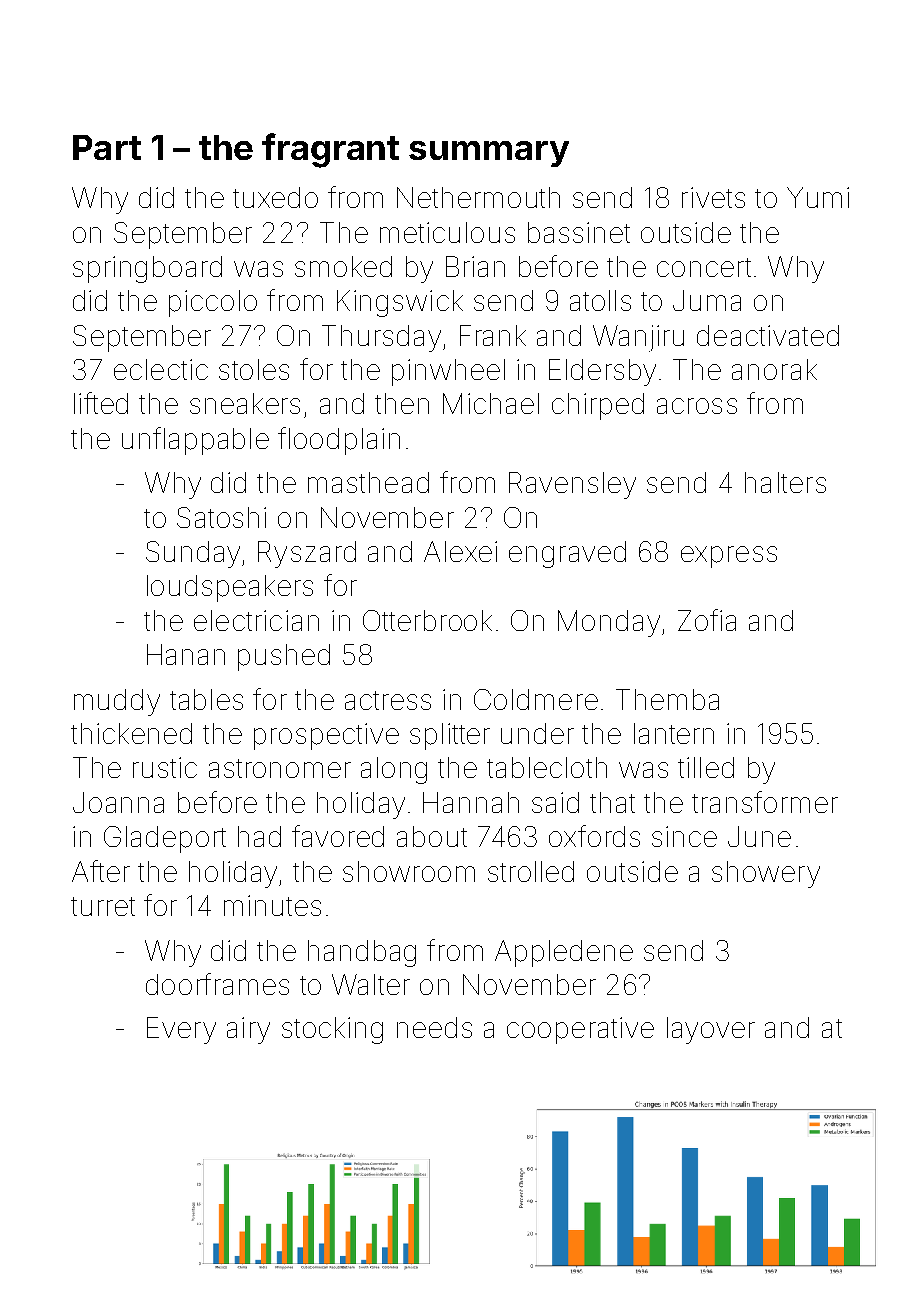 Image resolution: width=924 pixels, height=1311 pixels. What do you see at coordinates (674, 733) in the image?
I see `lantern` at bounding box center [674, 733].
